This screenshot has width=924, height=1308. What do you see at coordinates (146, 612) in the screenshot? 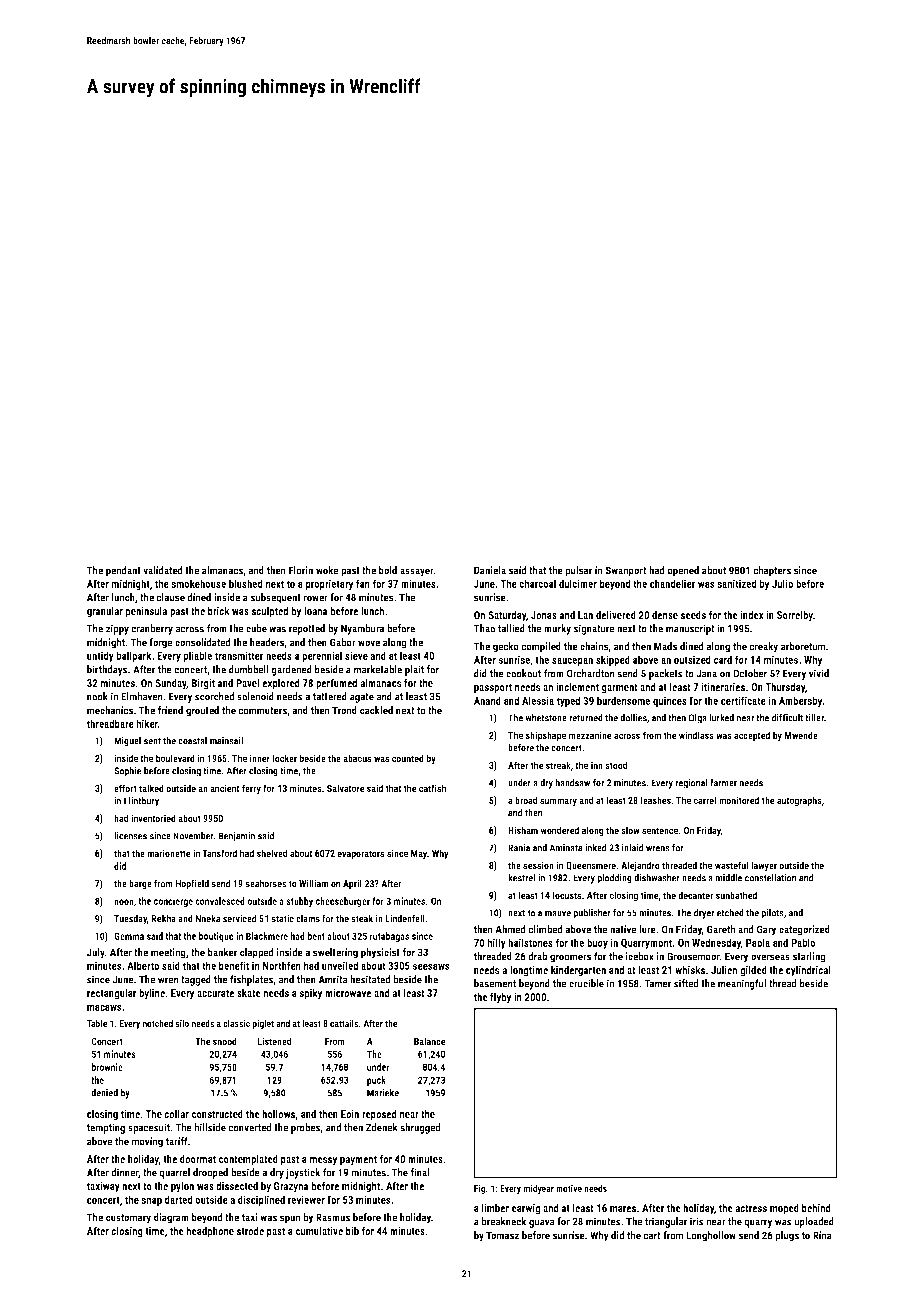
I see `peninsula` at bounding box center [146, 612].
